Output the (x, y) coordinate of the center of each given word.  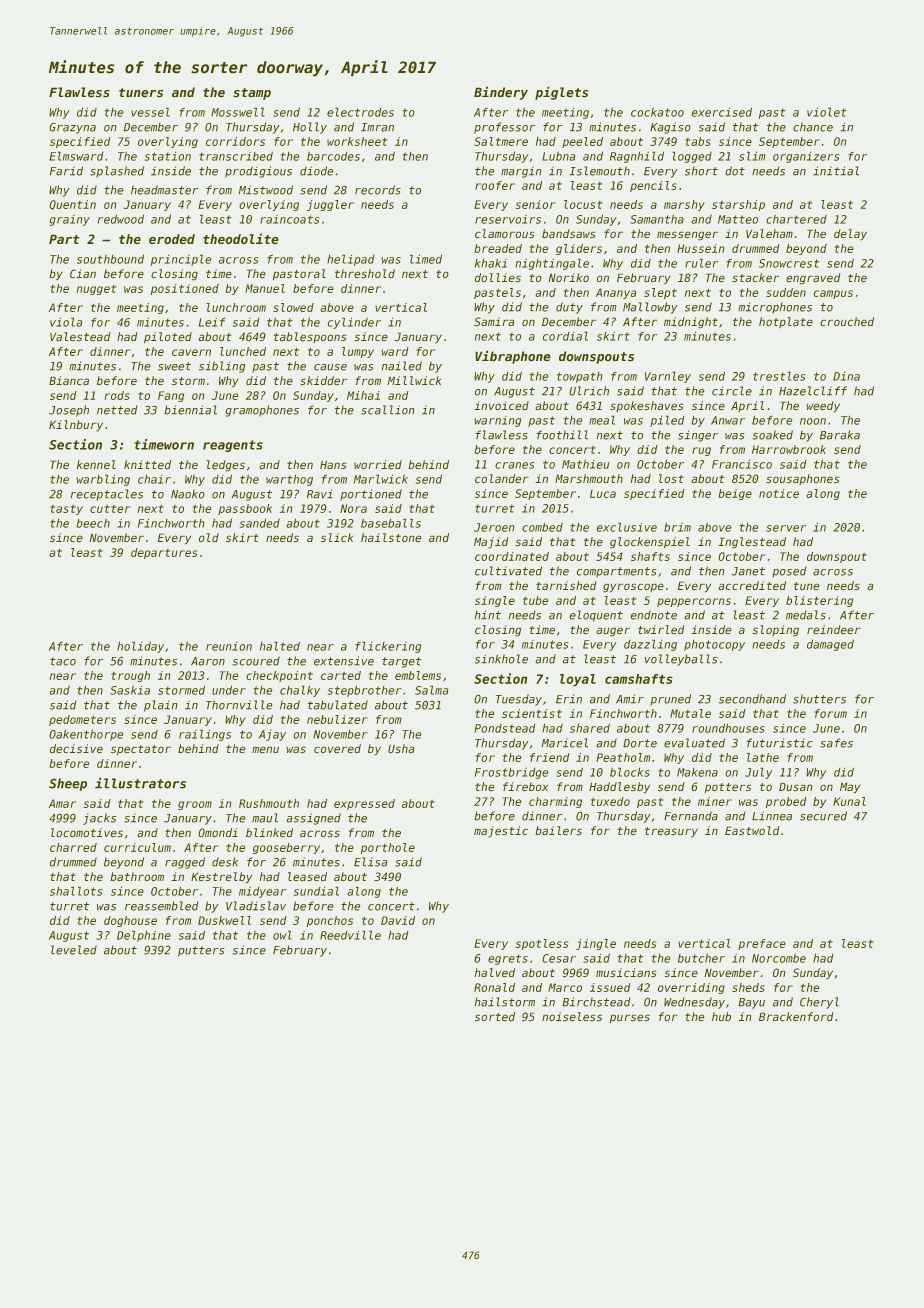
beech (93, 523)
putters (201, 951)
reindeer (834, 630)
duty (569, 308)
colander (502, 479)
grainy (69, 220)
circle (732, 391)
